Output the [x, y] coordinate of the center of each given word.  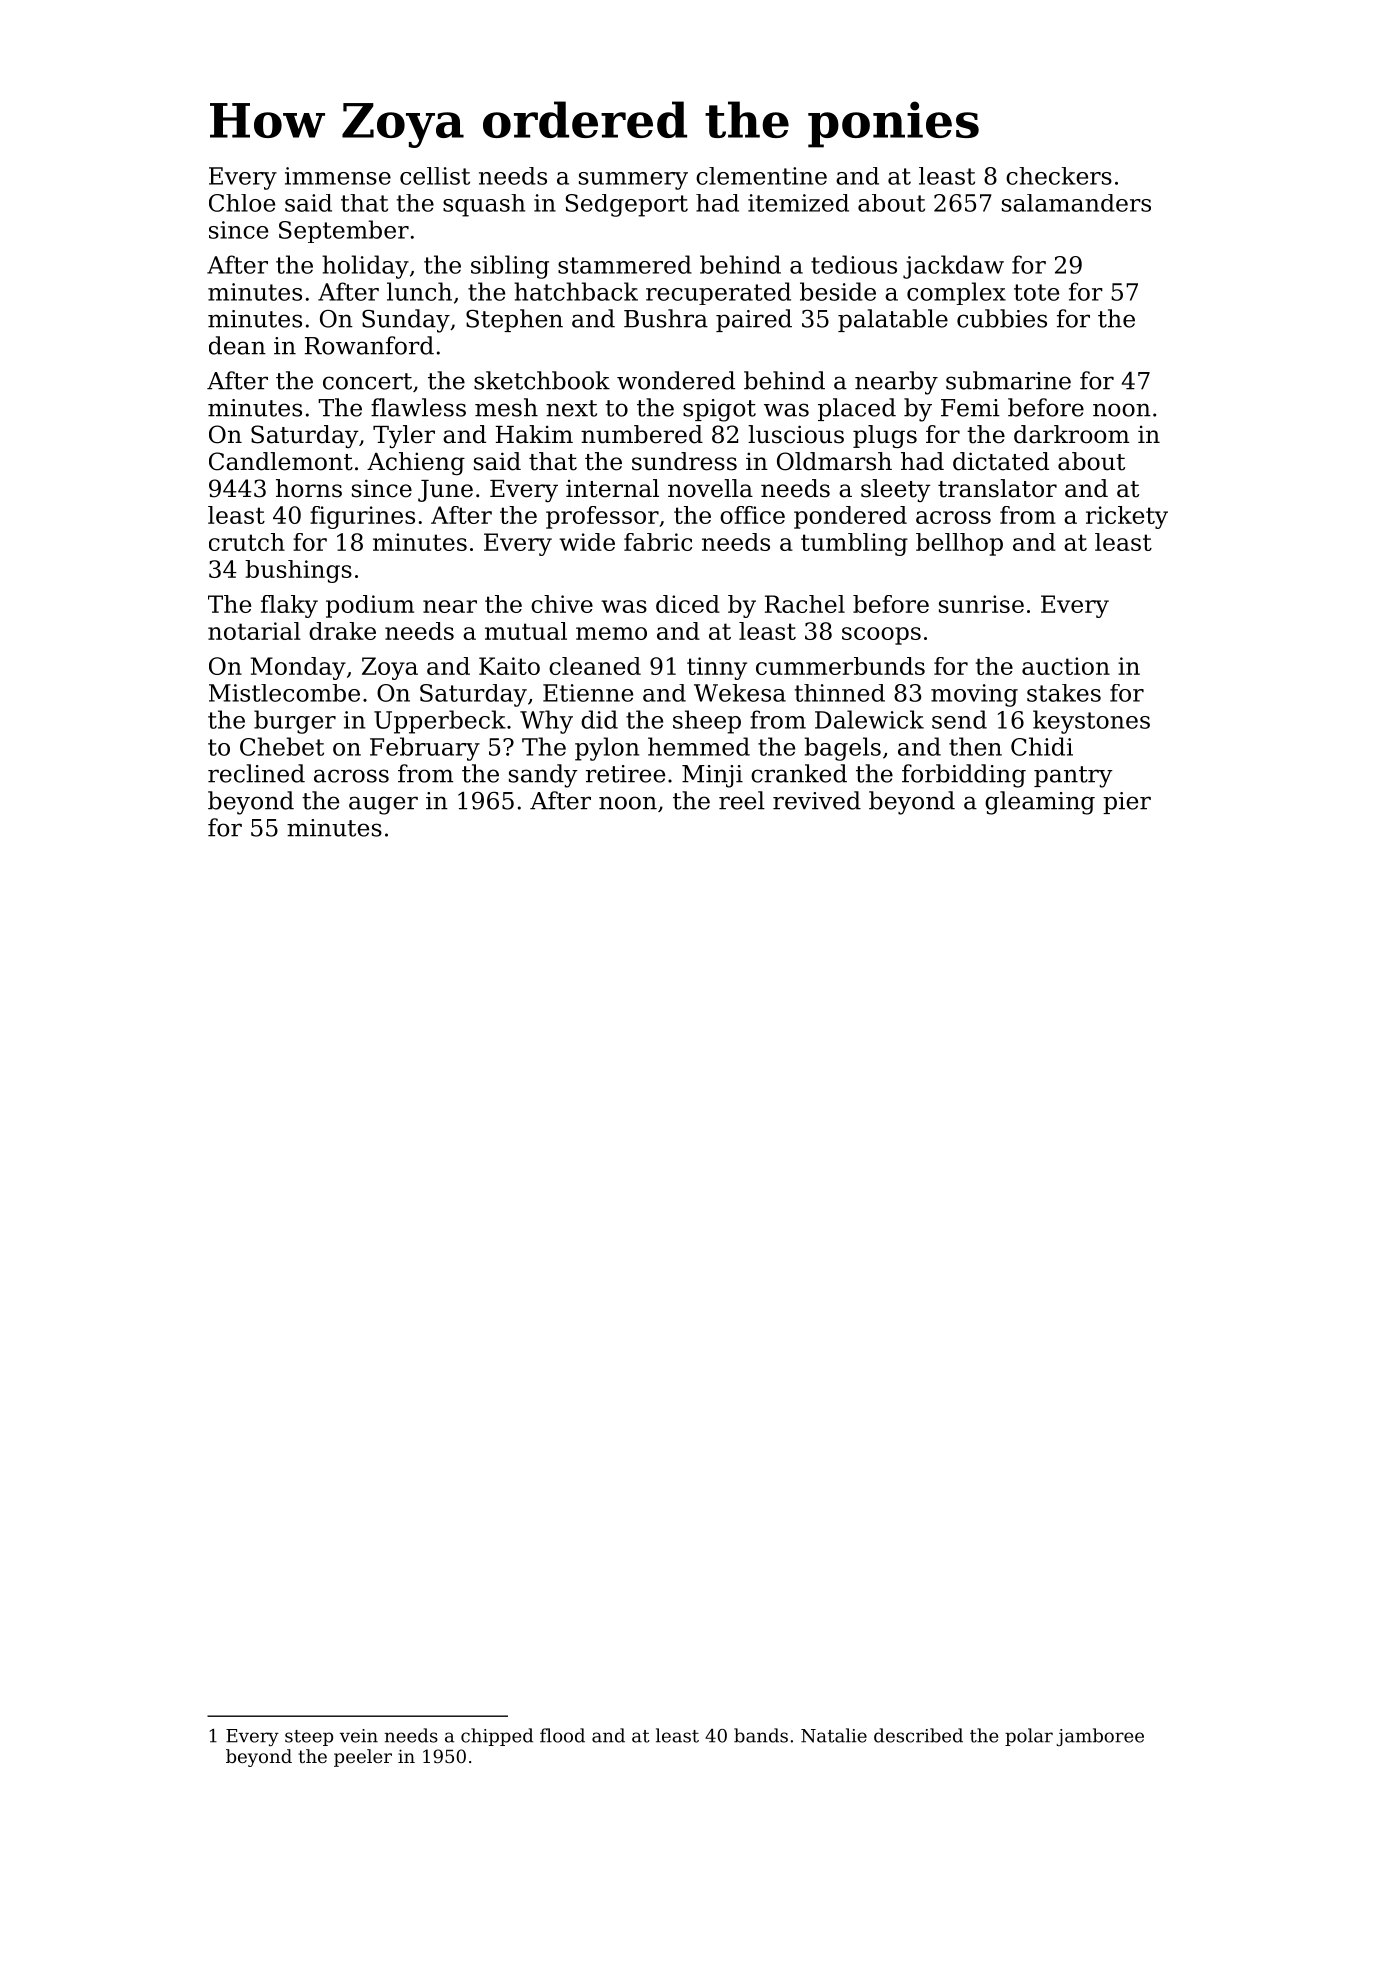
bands [761, 1735]
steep [309, 1738]
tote [1036, 292]
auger [383, 805]
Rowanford [369, 345]
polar [1029, 1737]
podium [370, 606]
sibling [510, 267]
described [918, 1735]
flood [562, 1735]
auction [1066, 666]
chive [562, 604]
